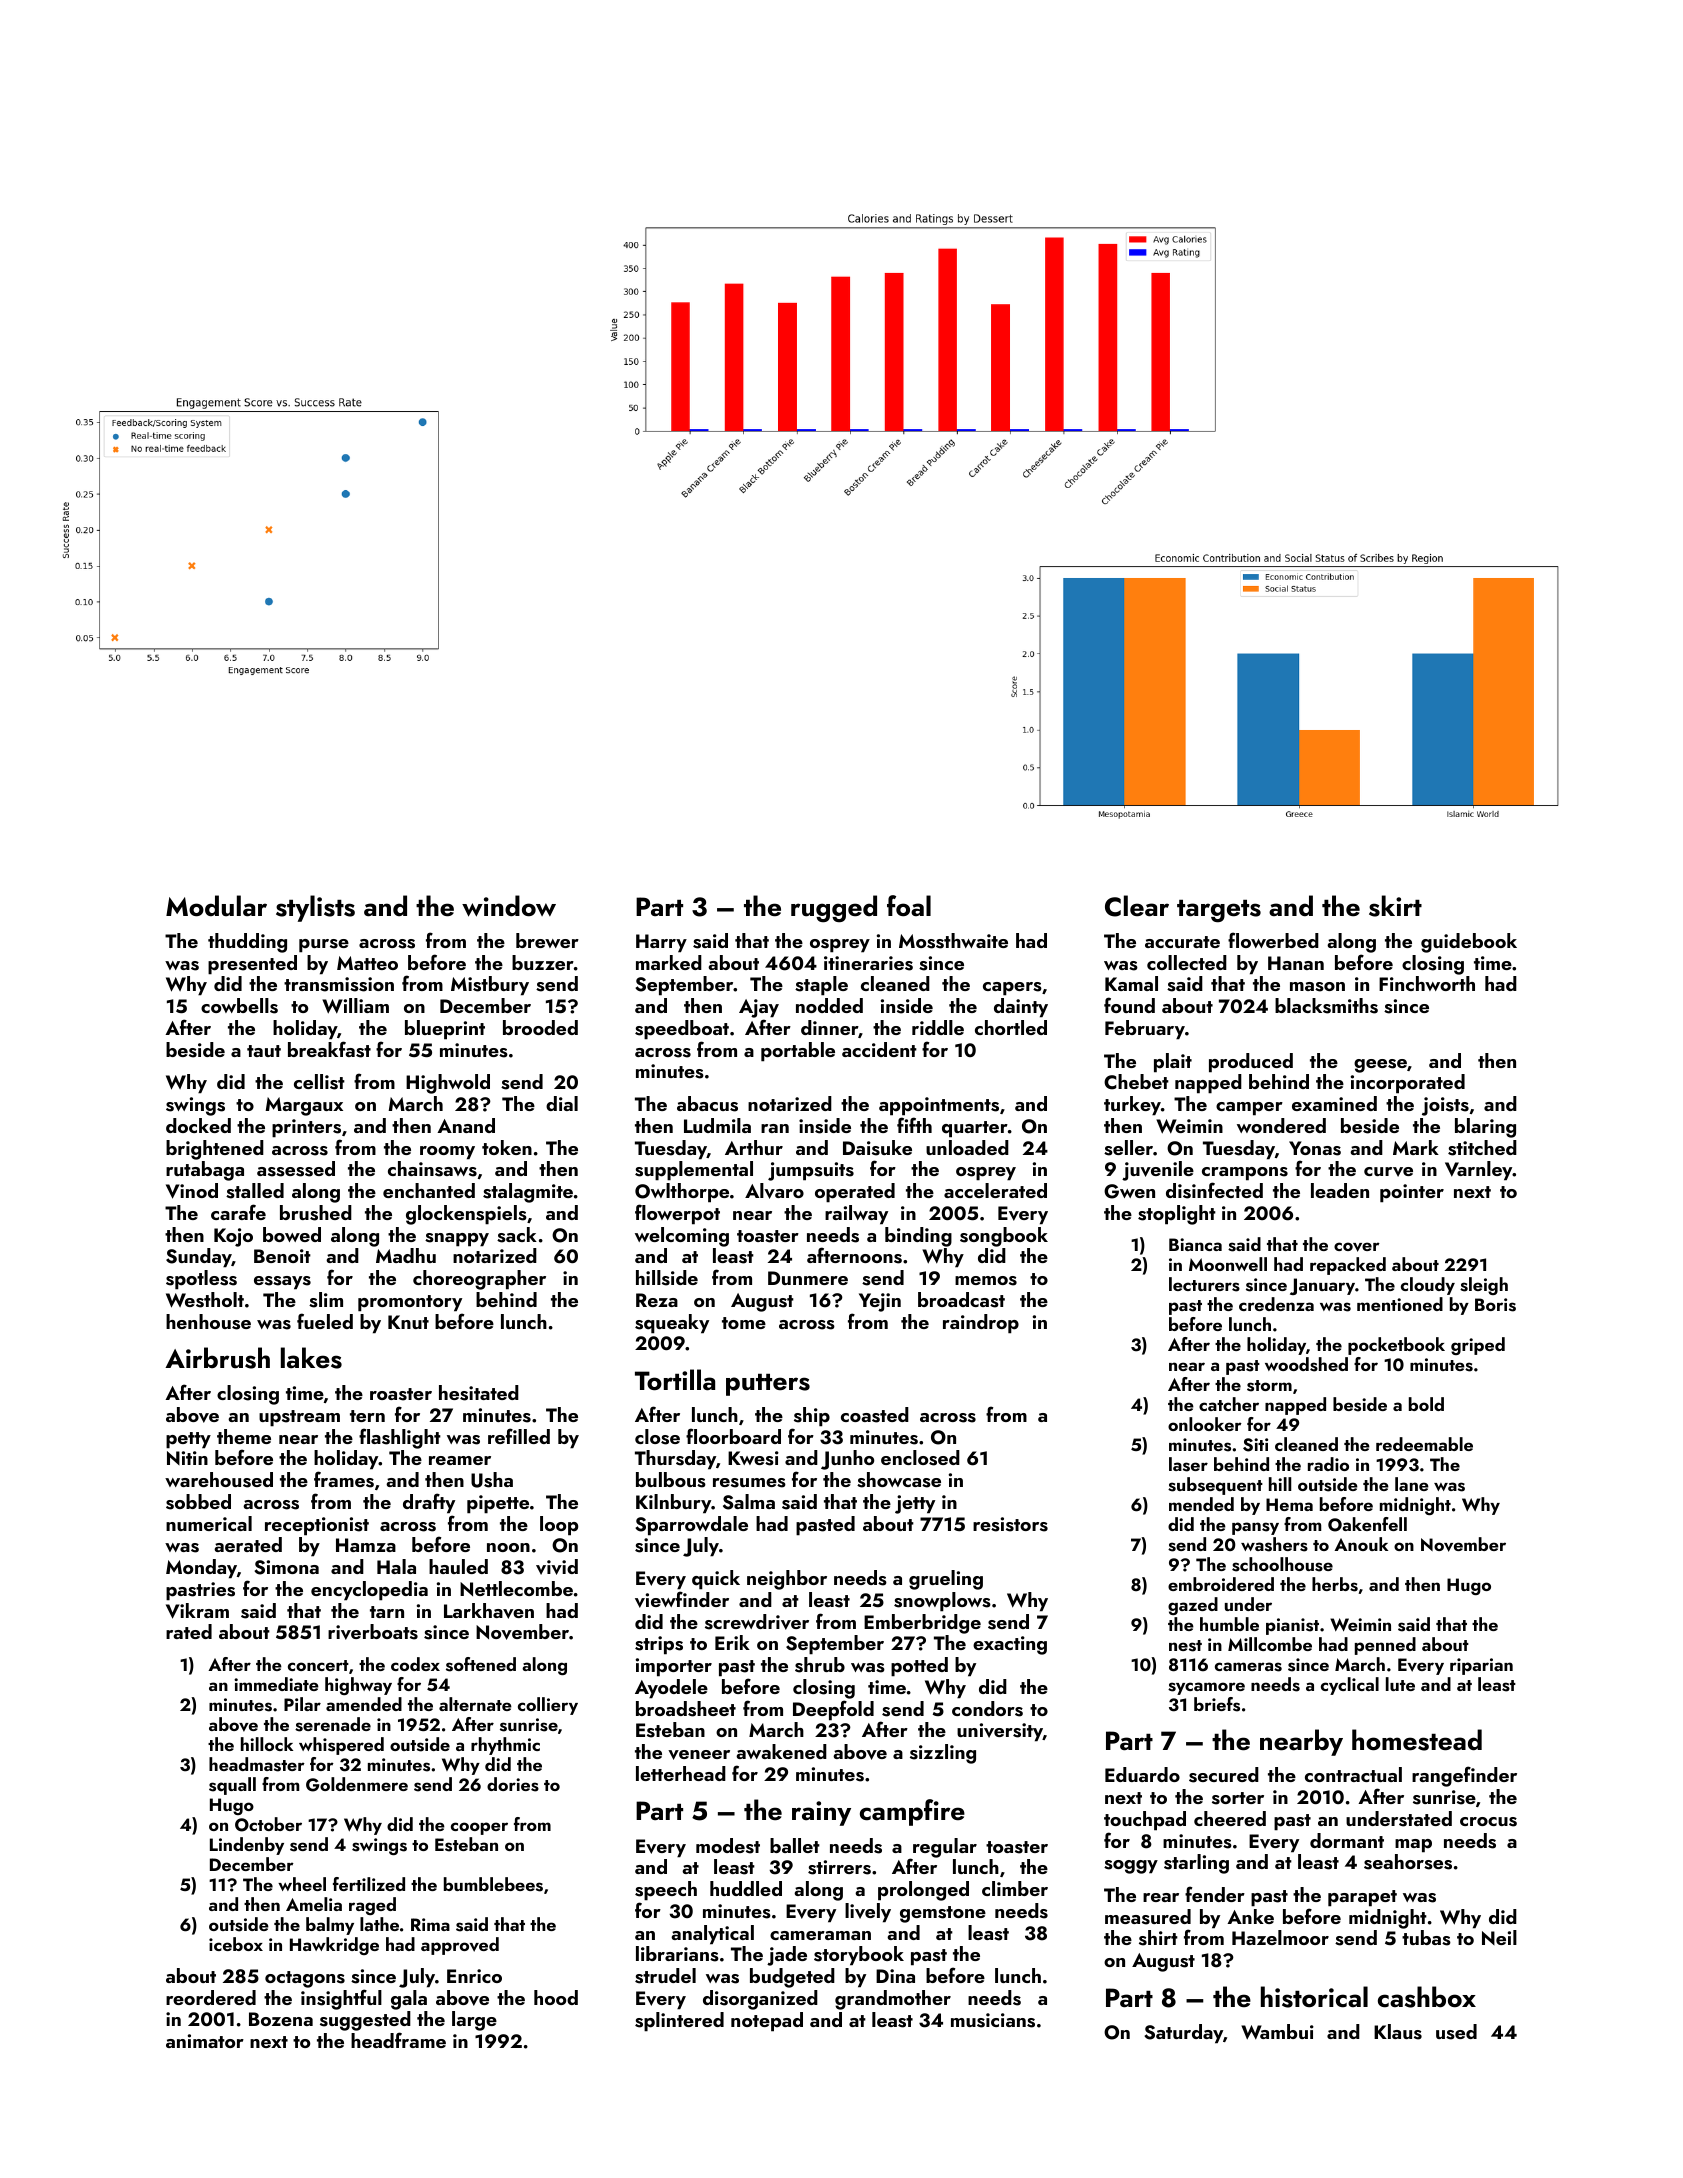 Image resolution: width=1683 pixels, height=2178 pixels. What do you see at coordinates (1193, 1606) in the screenshot?
I see `gazed` at bounding box center [1193, 1606].
